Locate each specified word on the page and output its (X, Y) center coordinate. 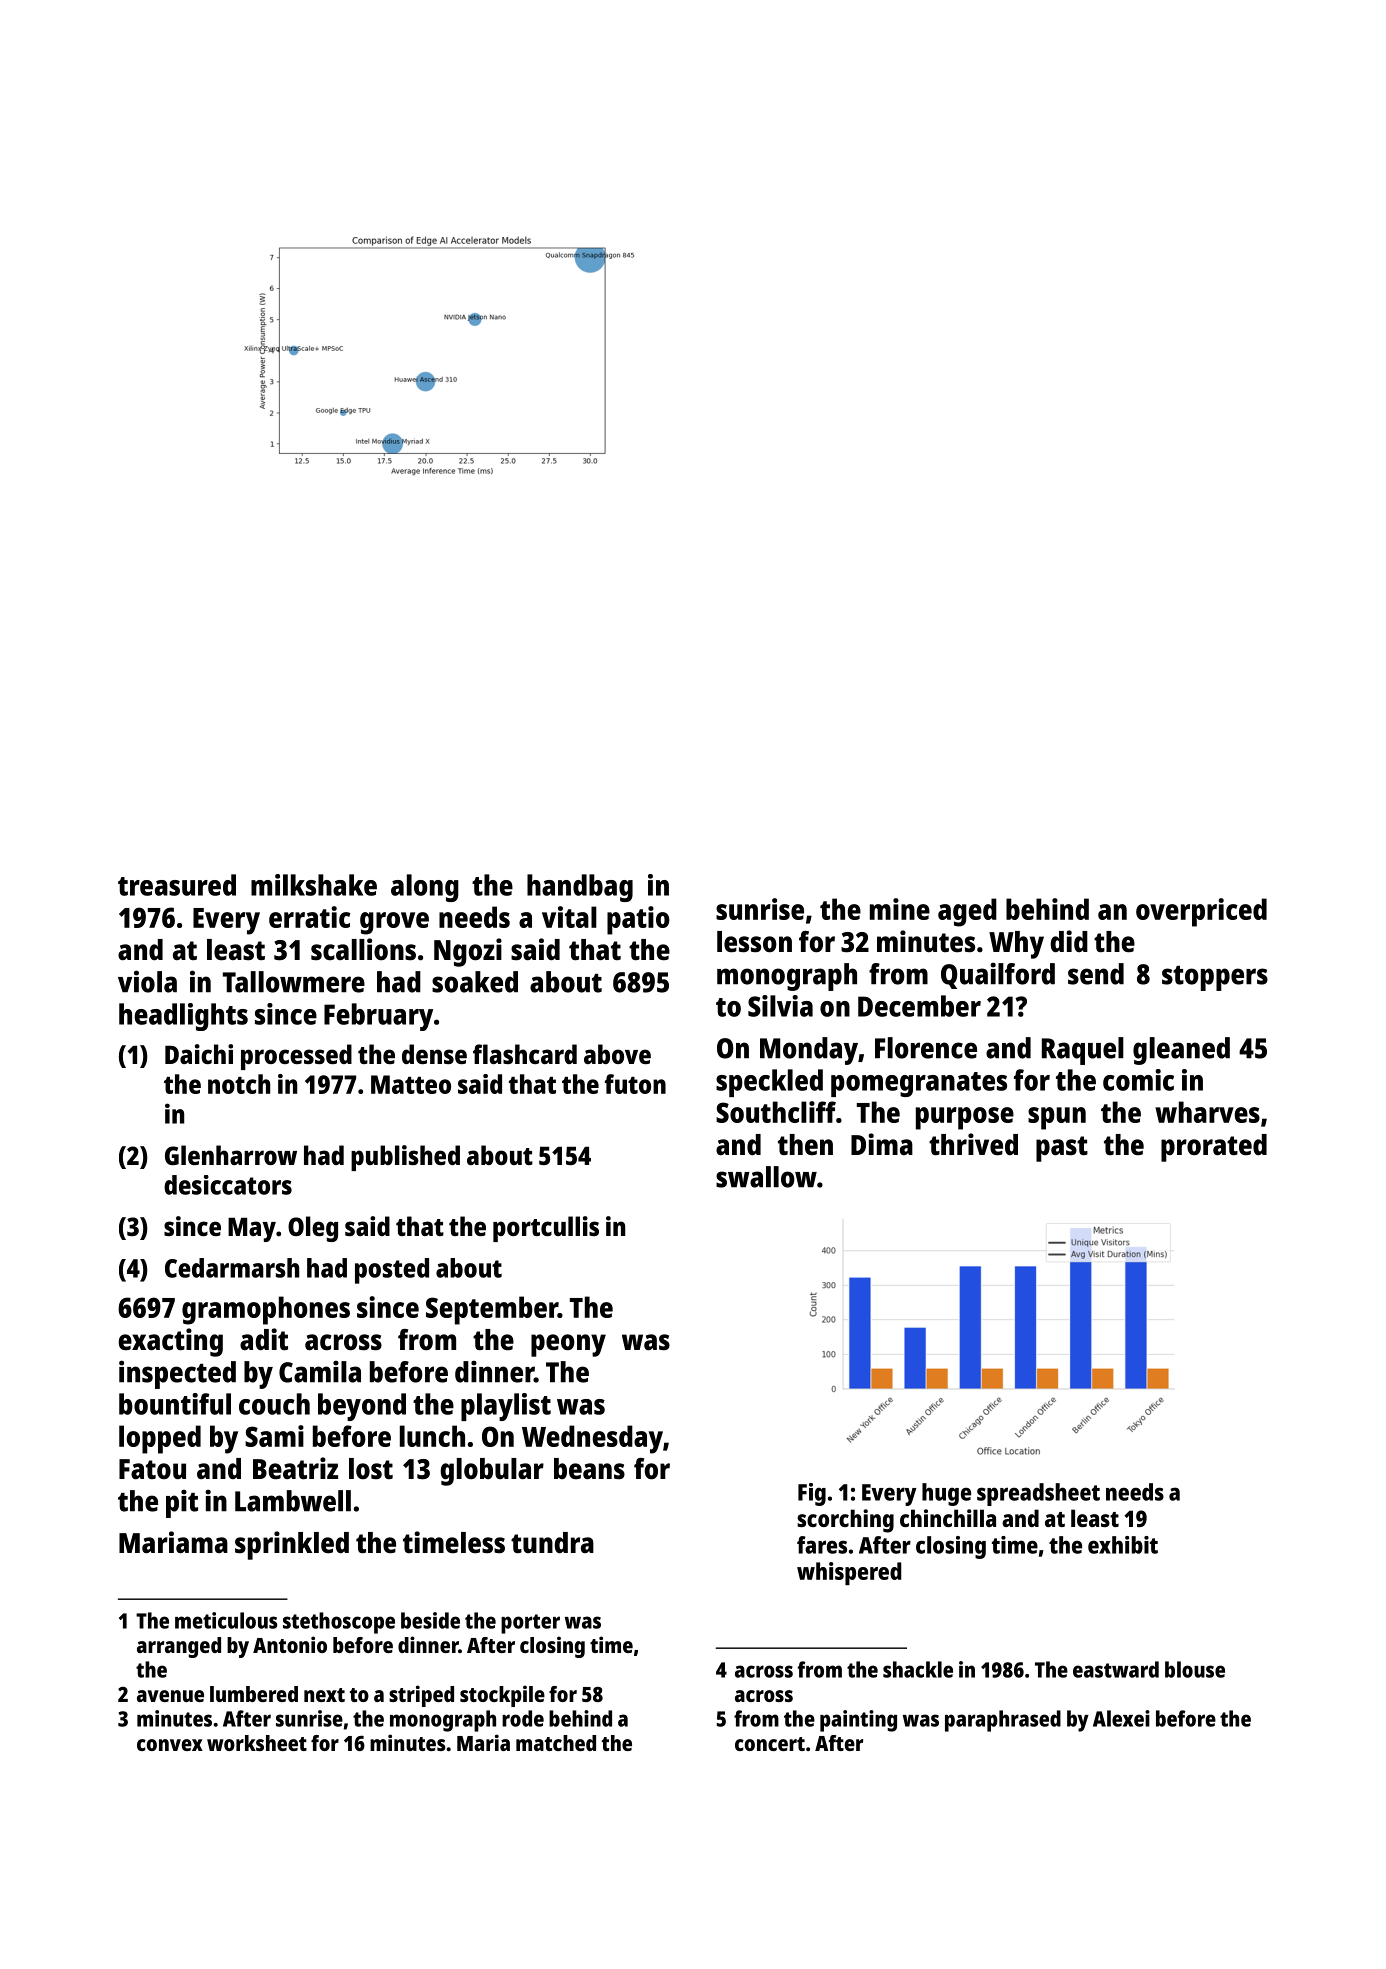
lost (371, 1469)
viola (147, 981)
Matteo (411, 1084)
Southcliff (776, 1112)
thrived (973, 1144)
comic (1138, 1080)
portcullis (546, 1229)
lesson (754, 942)
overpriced (1201, 912)
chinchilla (948, 1518)
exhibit (1123, 1545)
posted (392, 1271)
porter (530, 1624)
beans (589, 1469)
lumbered (254, 1694)
